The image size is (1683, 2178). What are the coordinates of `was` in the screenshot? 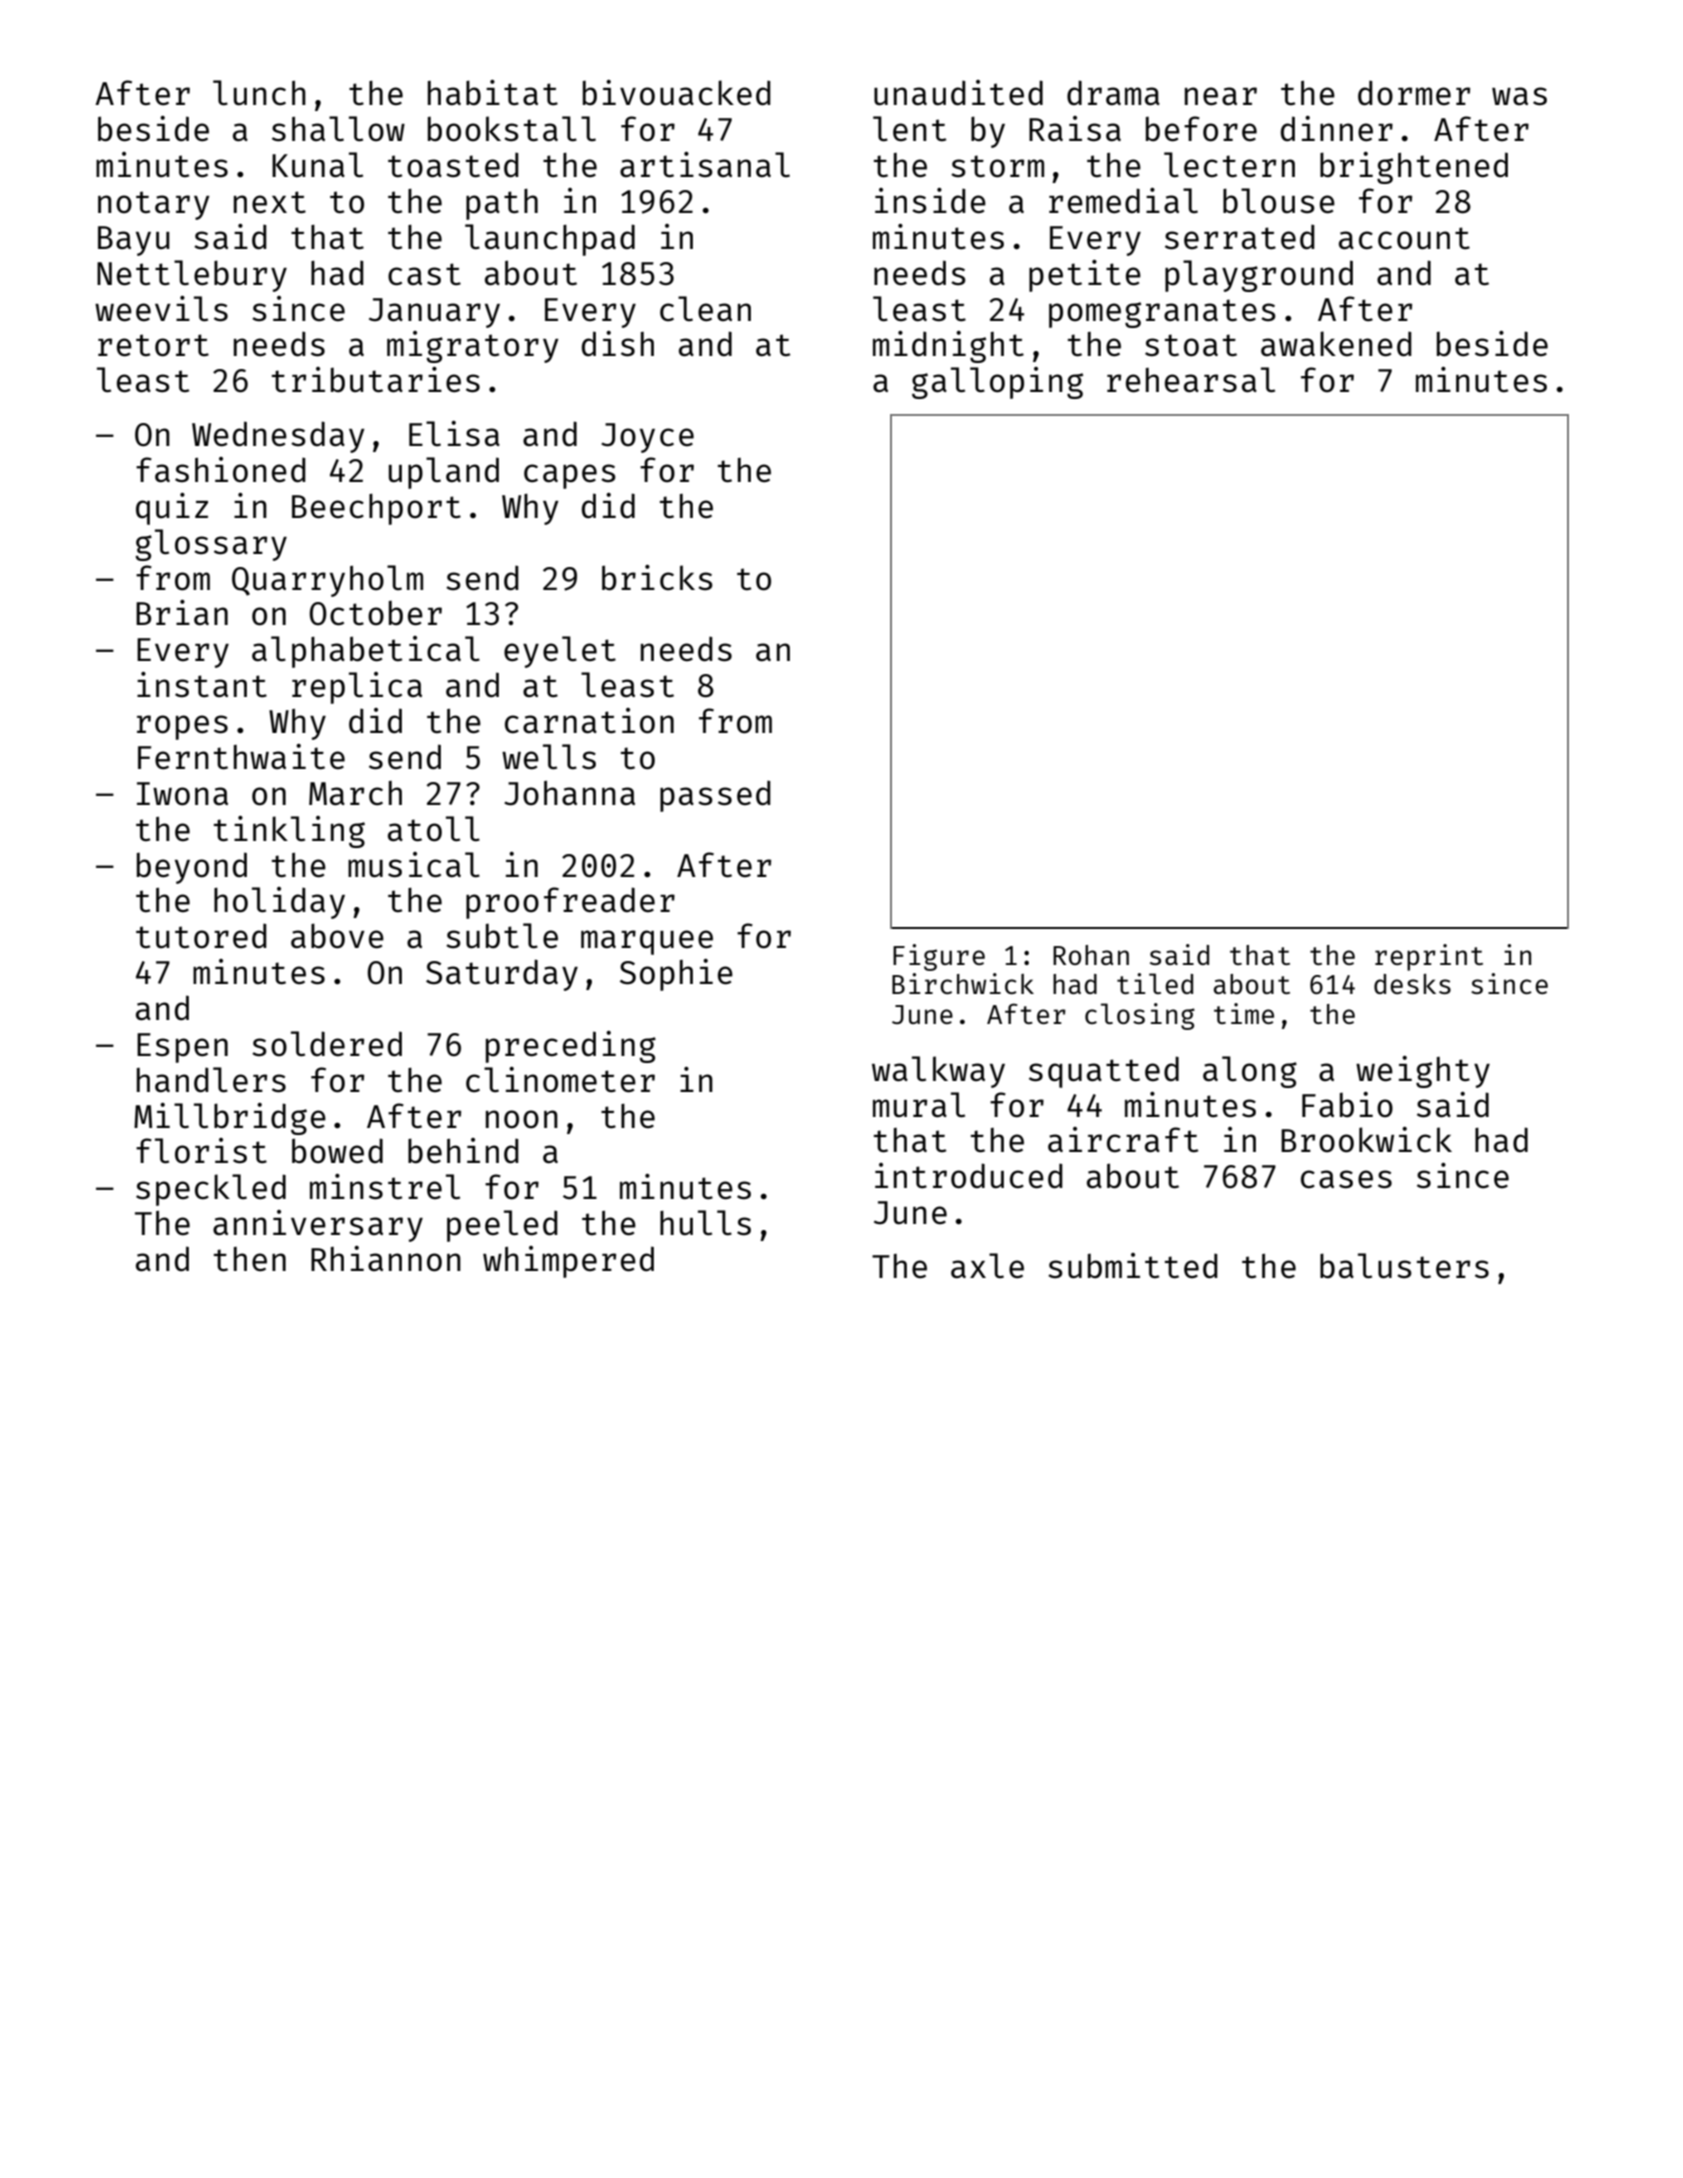 It's located at (1519, 96).
